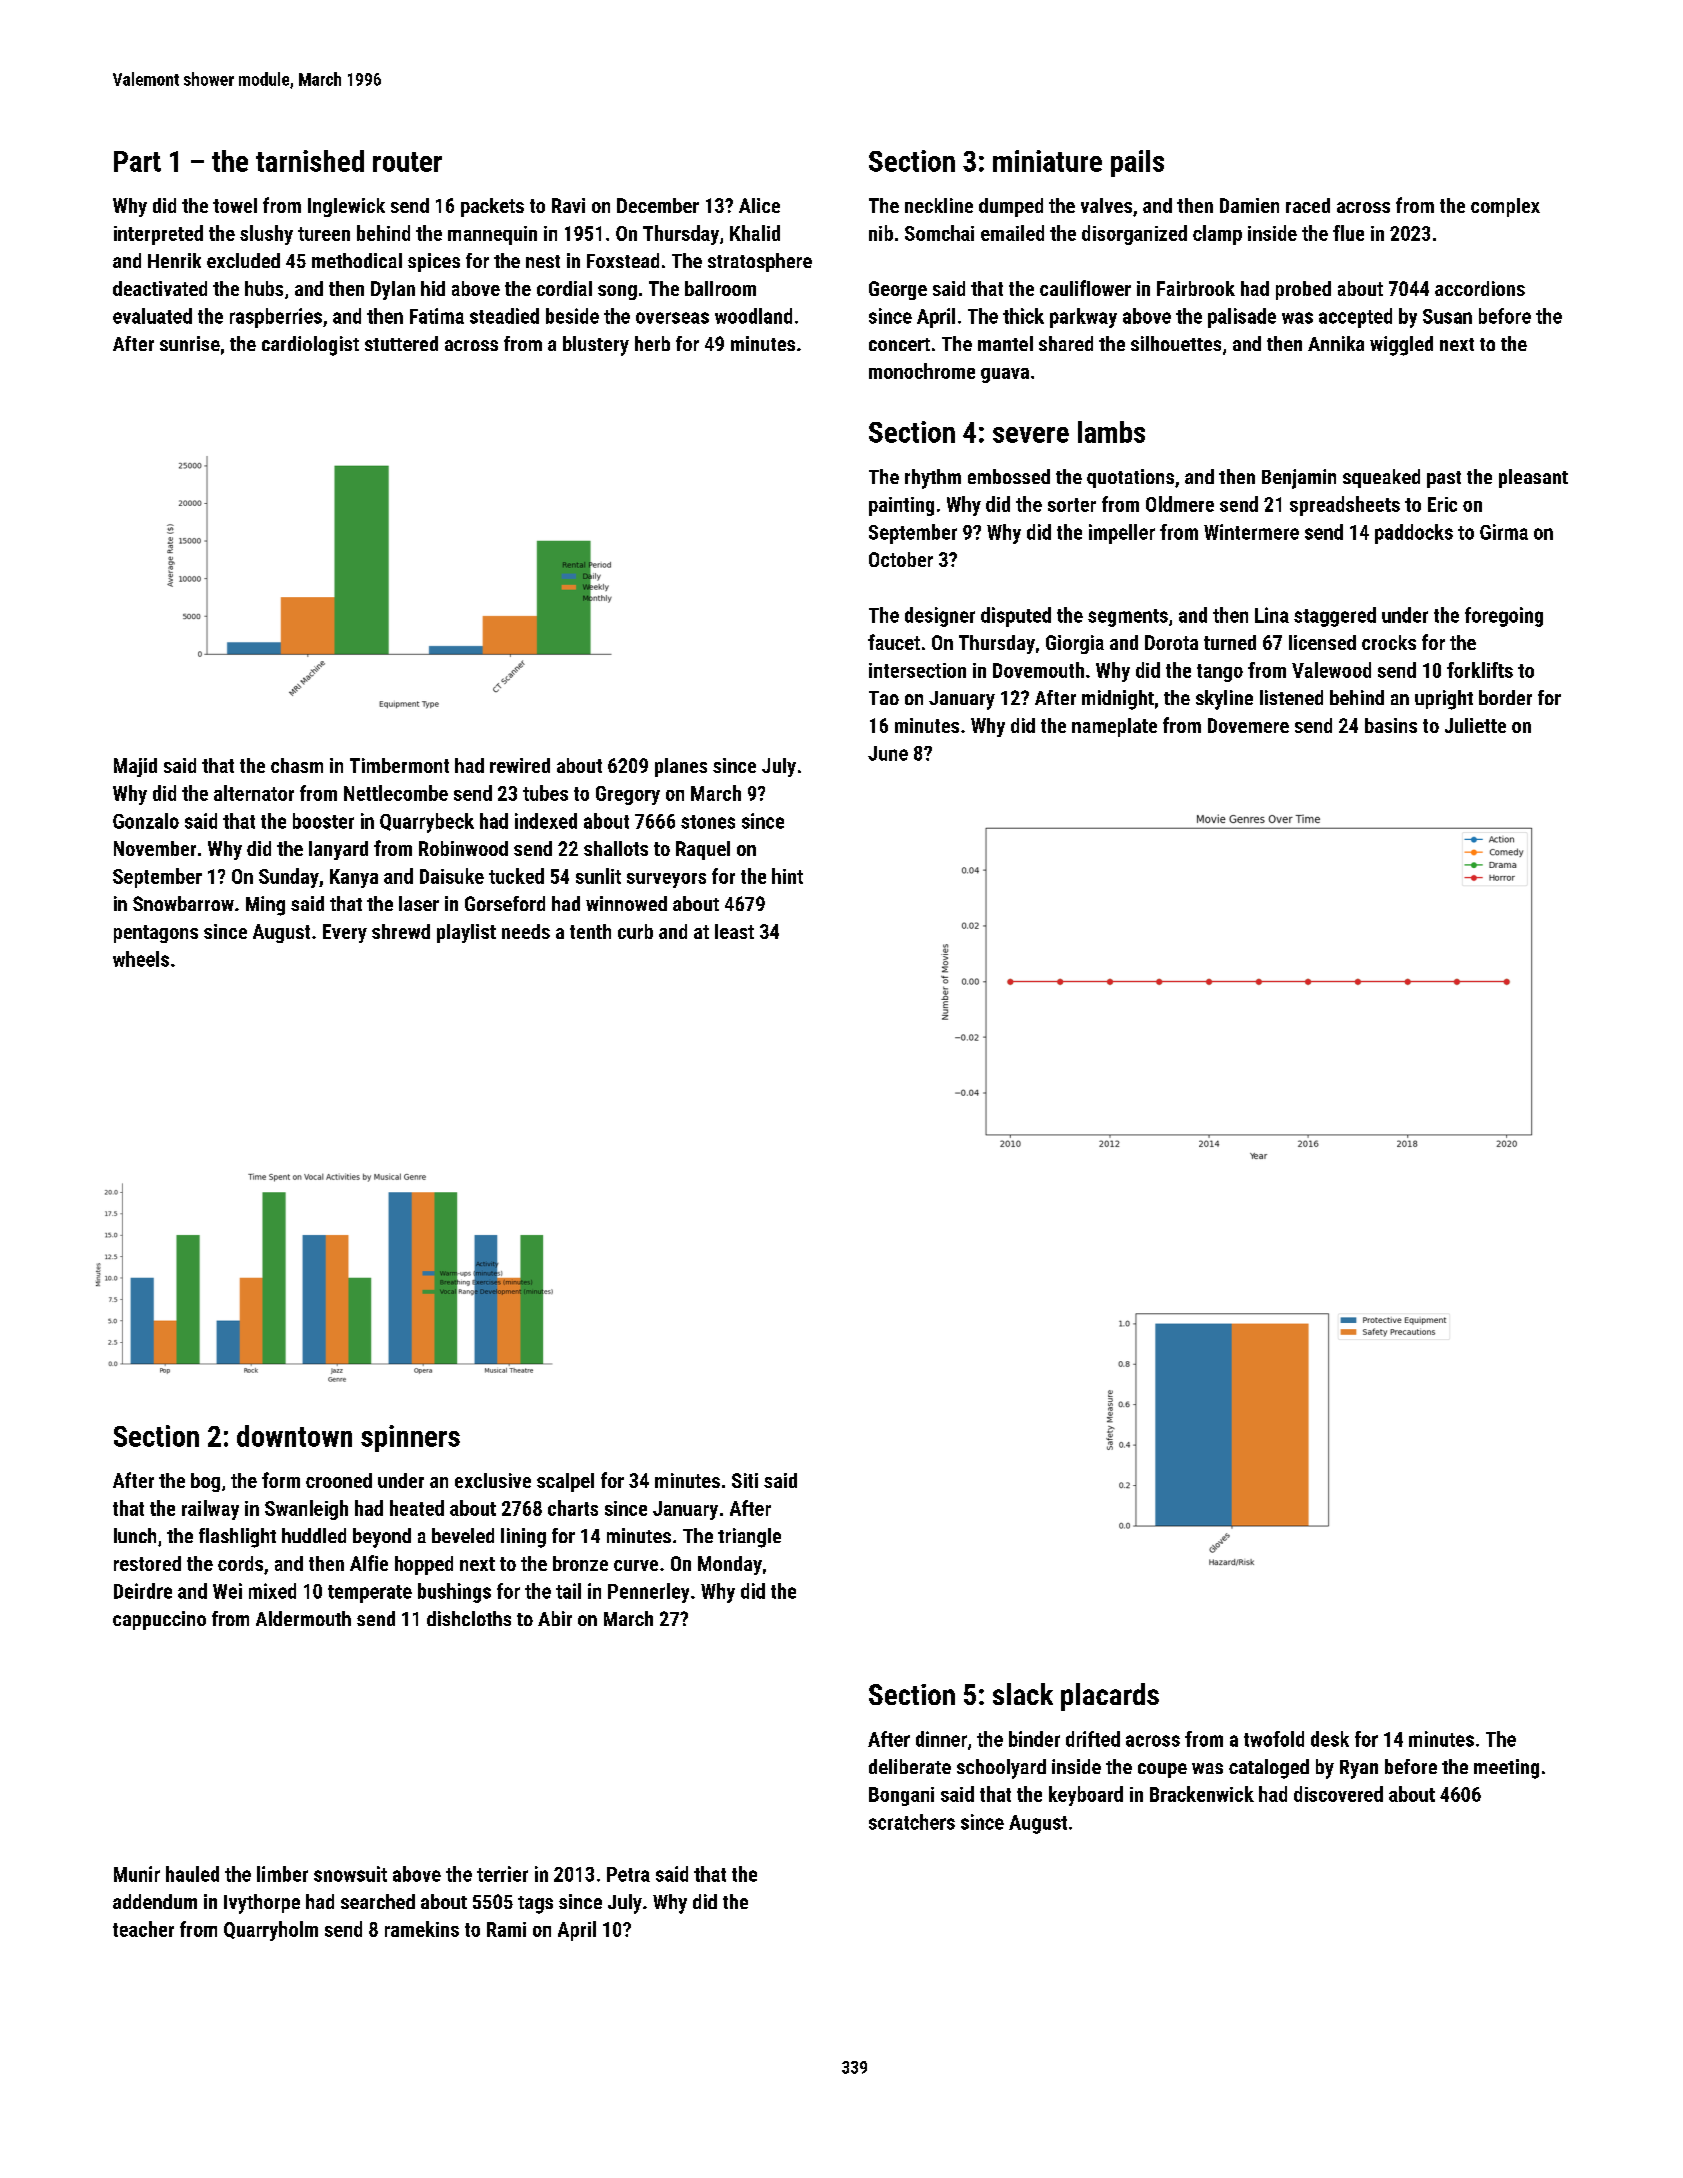 The width and height of the document is (1683, 2178). Describe the element at coordinates (382, 1538) in the document. I see `beyond` at that location.
